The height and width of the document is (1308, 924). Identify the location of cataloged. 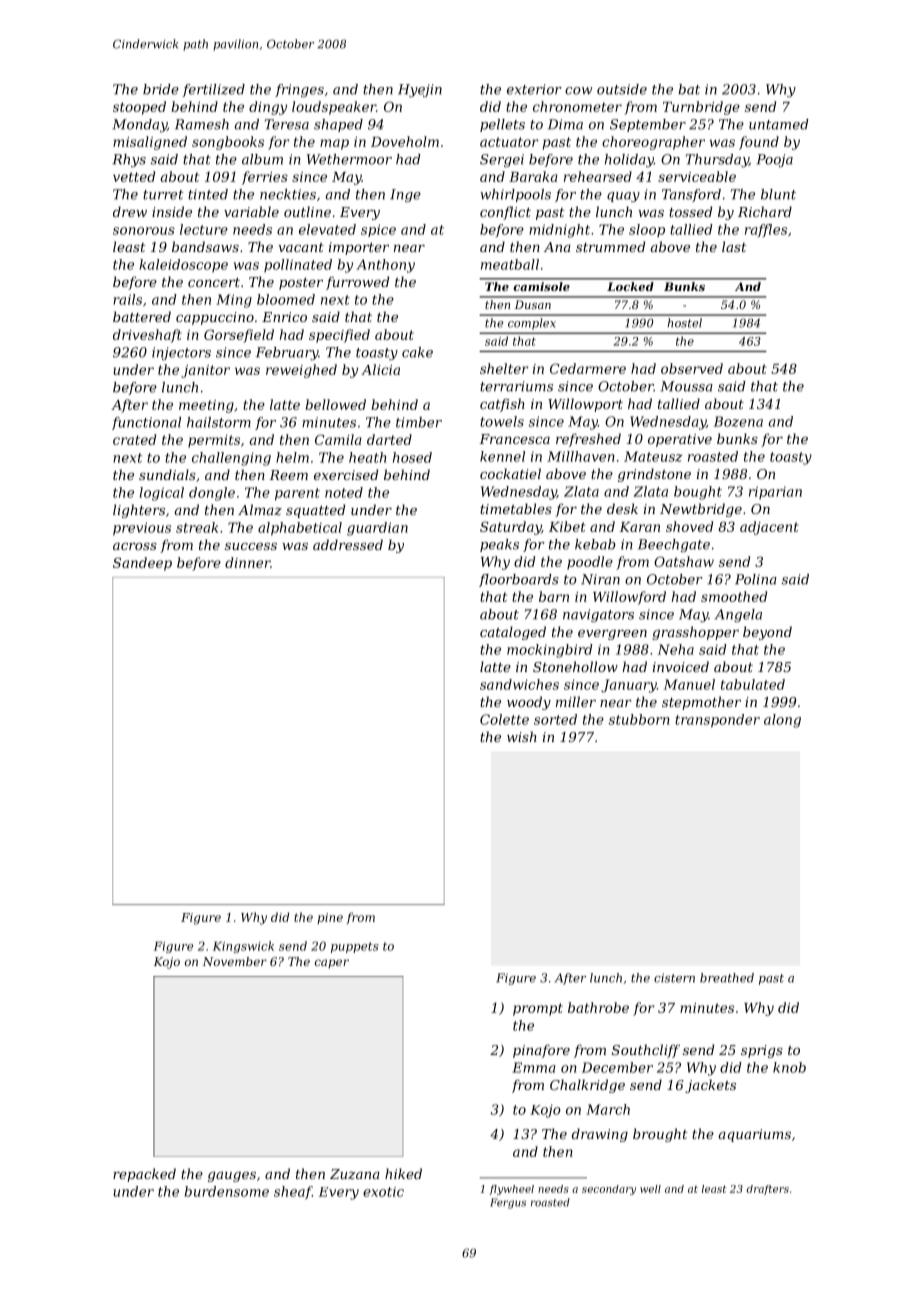
(513, 633).
